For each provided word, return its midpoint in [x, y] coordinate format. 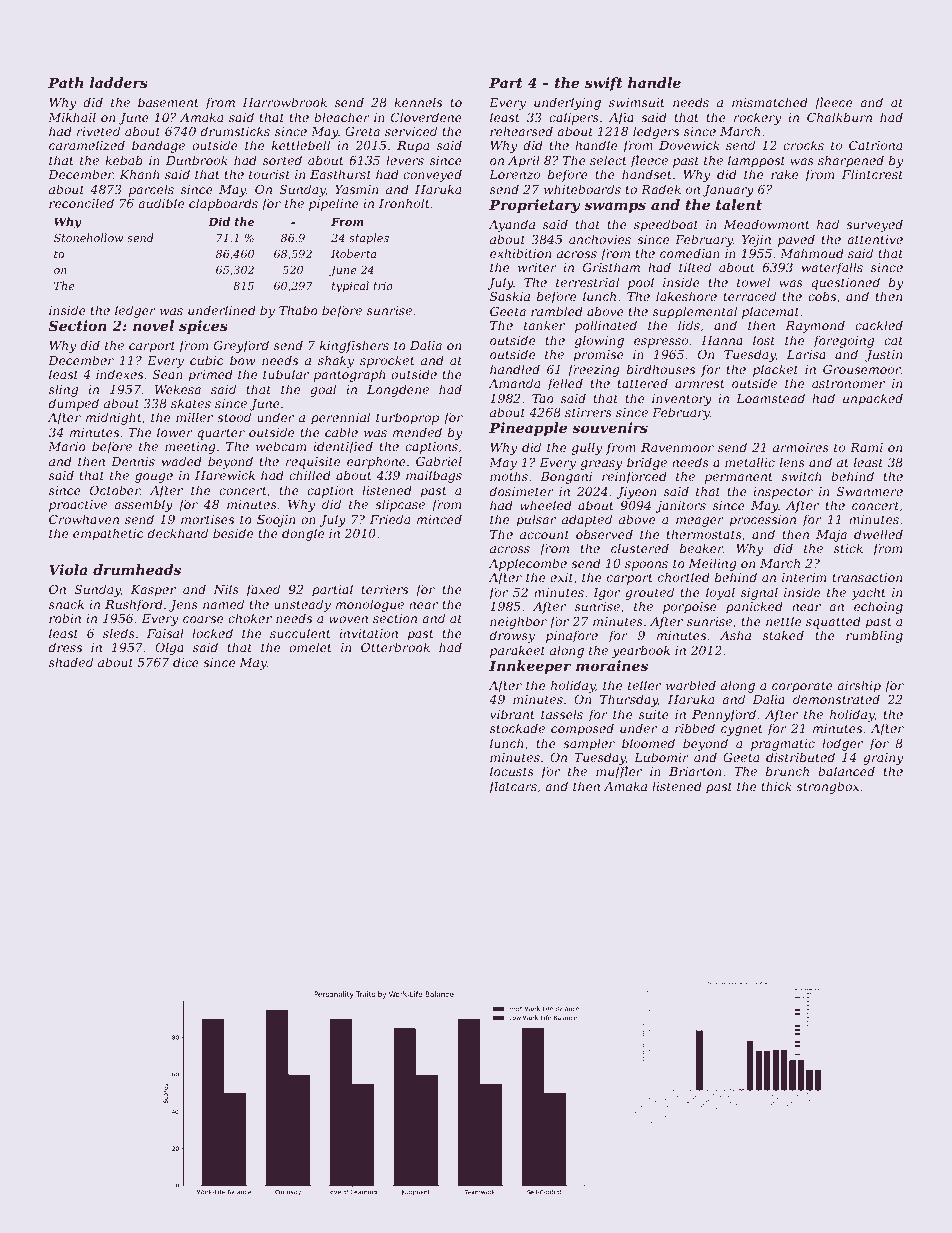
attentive [875, 239]
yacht [868, 593]
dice [186, 662]
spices [203, 327]
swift [604, 84]
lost [764, 340]
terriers [384, 589]
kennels [418, 102]
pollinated [606, 326]
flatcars [513, 787]
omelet [310, 647]
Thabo [298, 310]
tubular [286, 374]
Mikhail [72, 117]
